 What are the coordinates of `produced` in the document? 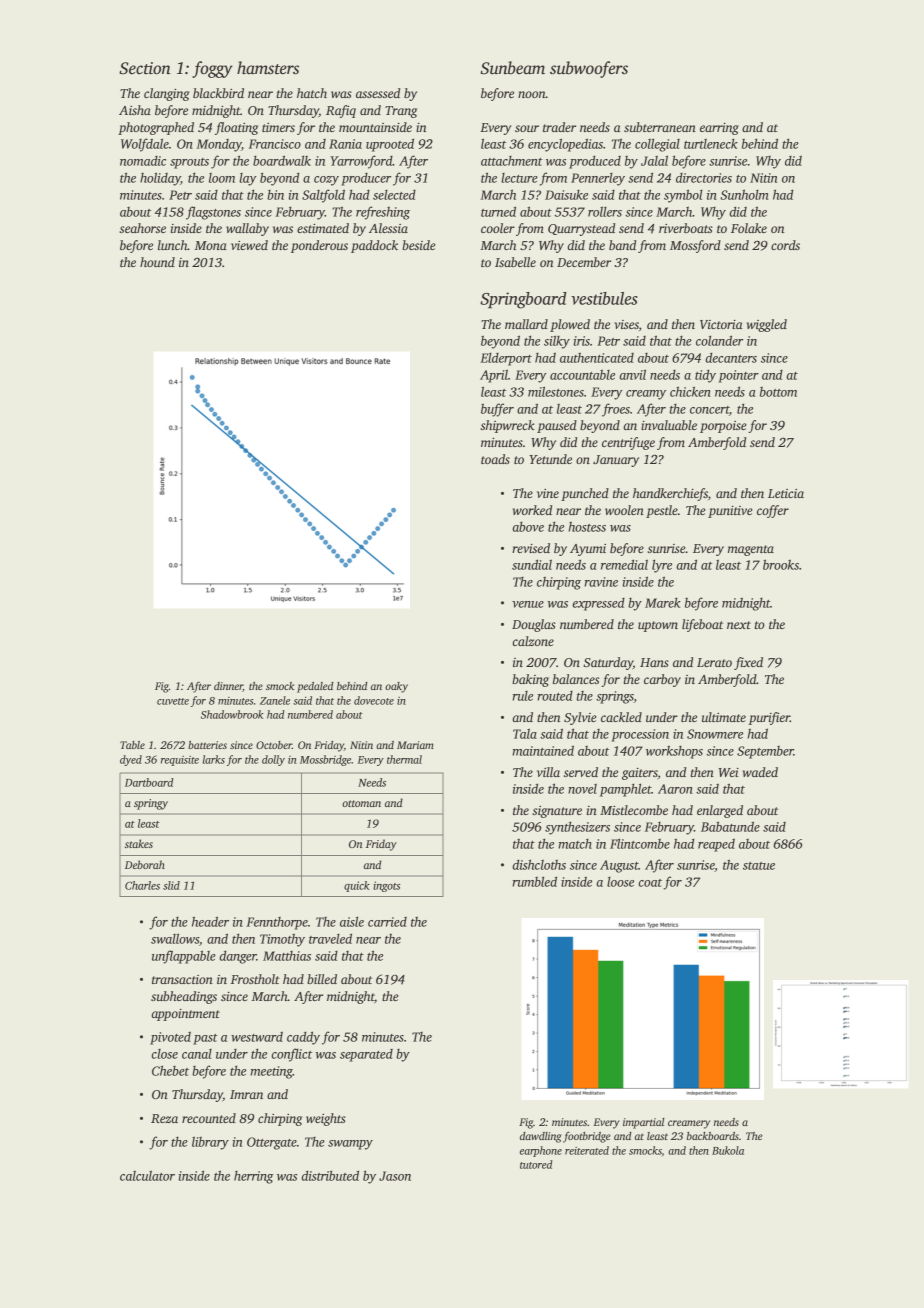 It's located at (595, 162).
